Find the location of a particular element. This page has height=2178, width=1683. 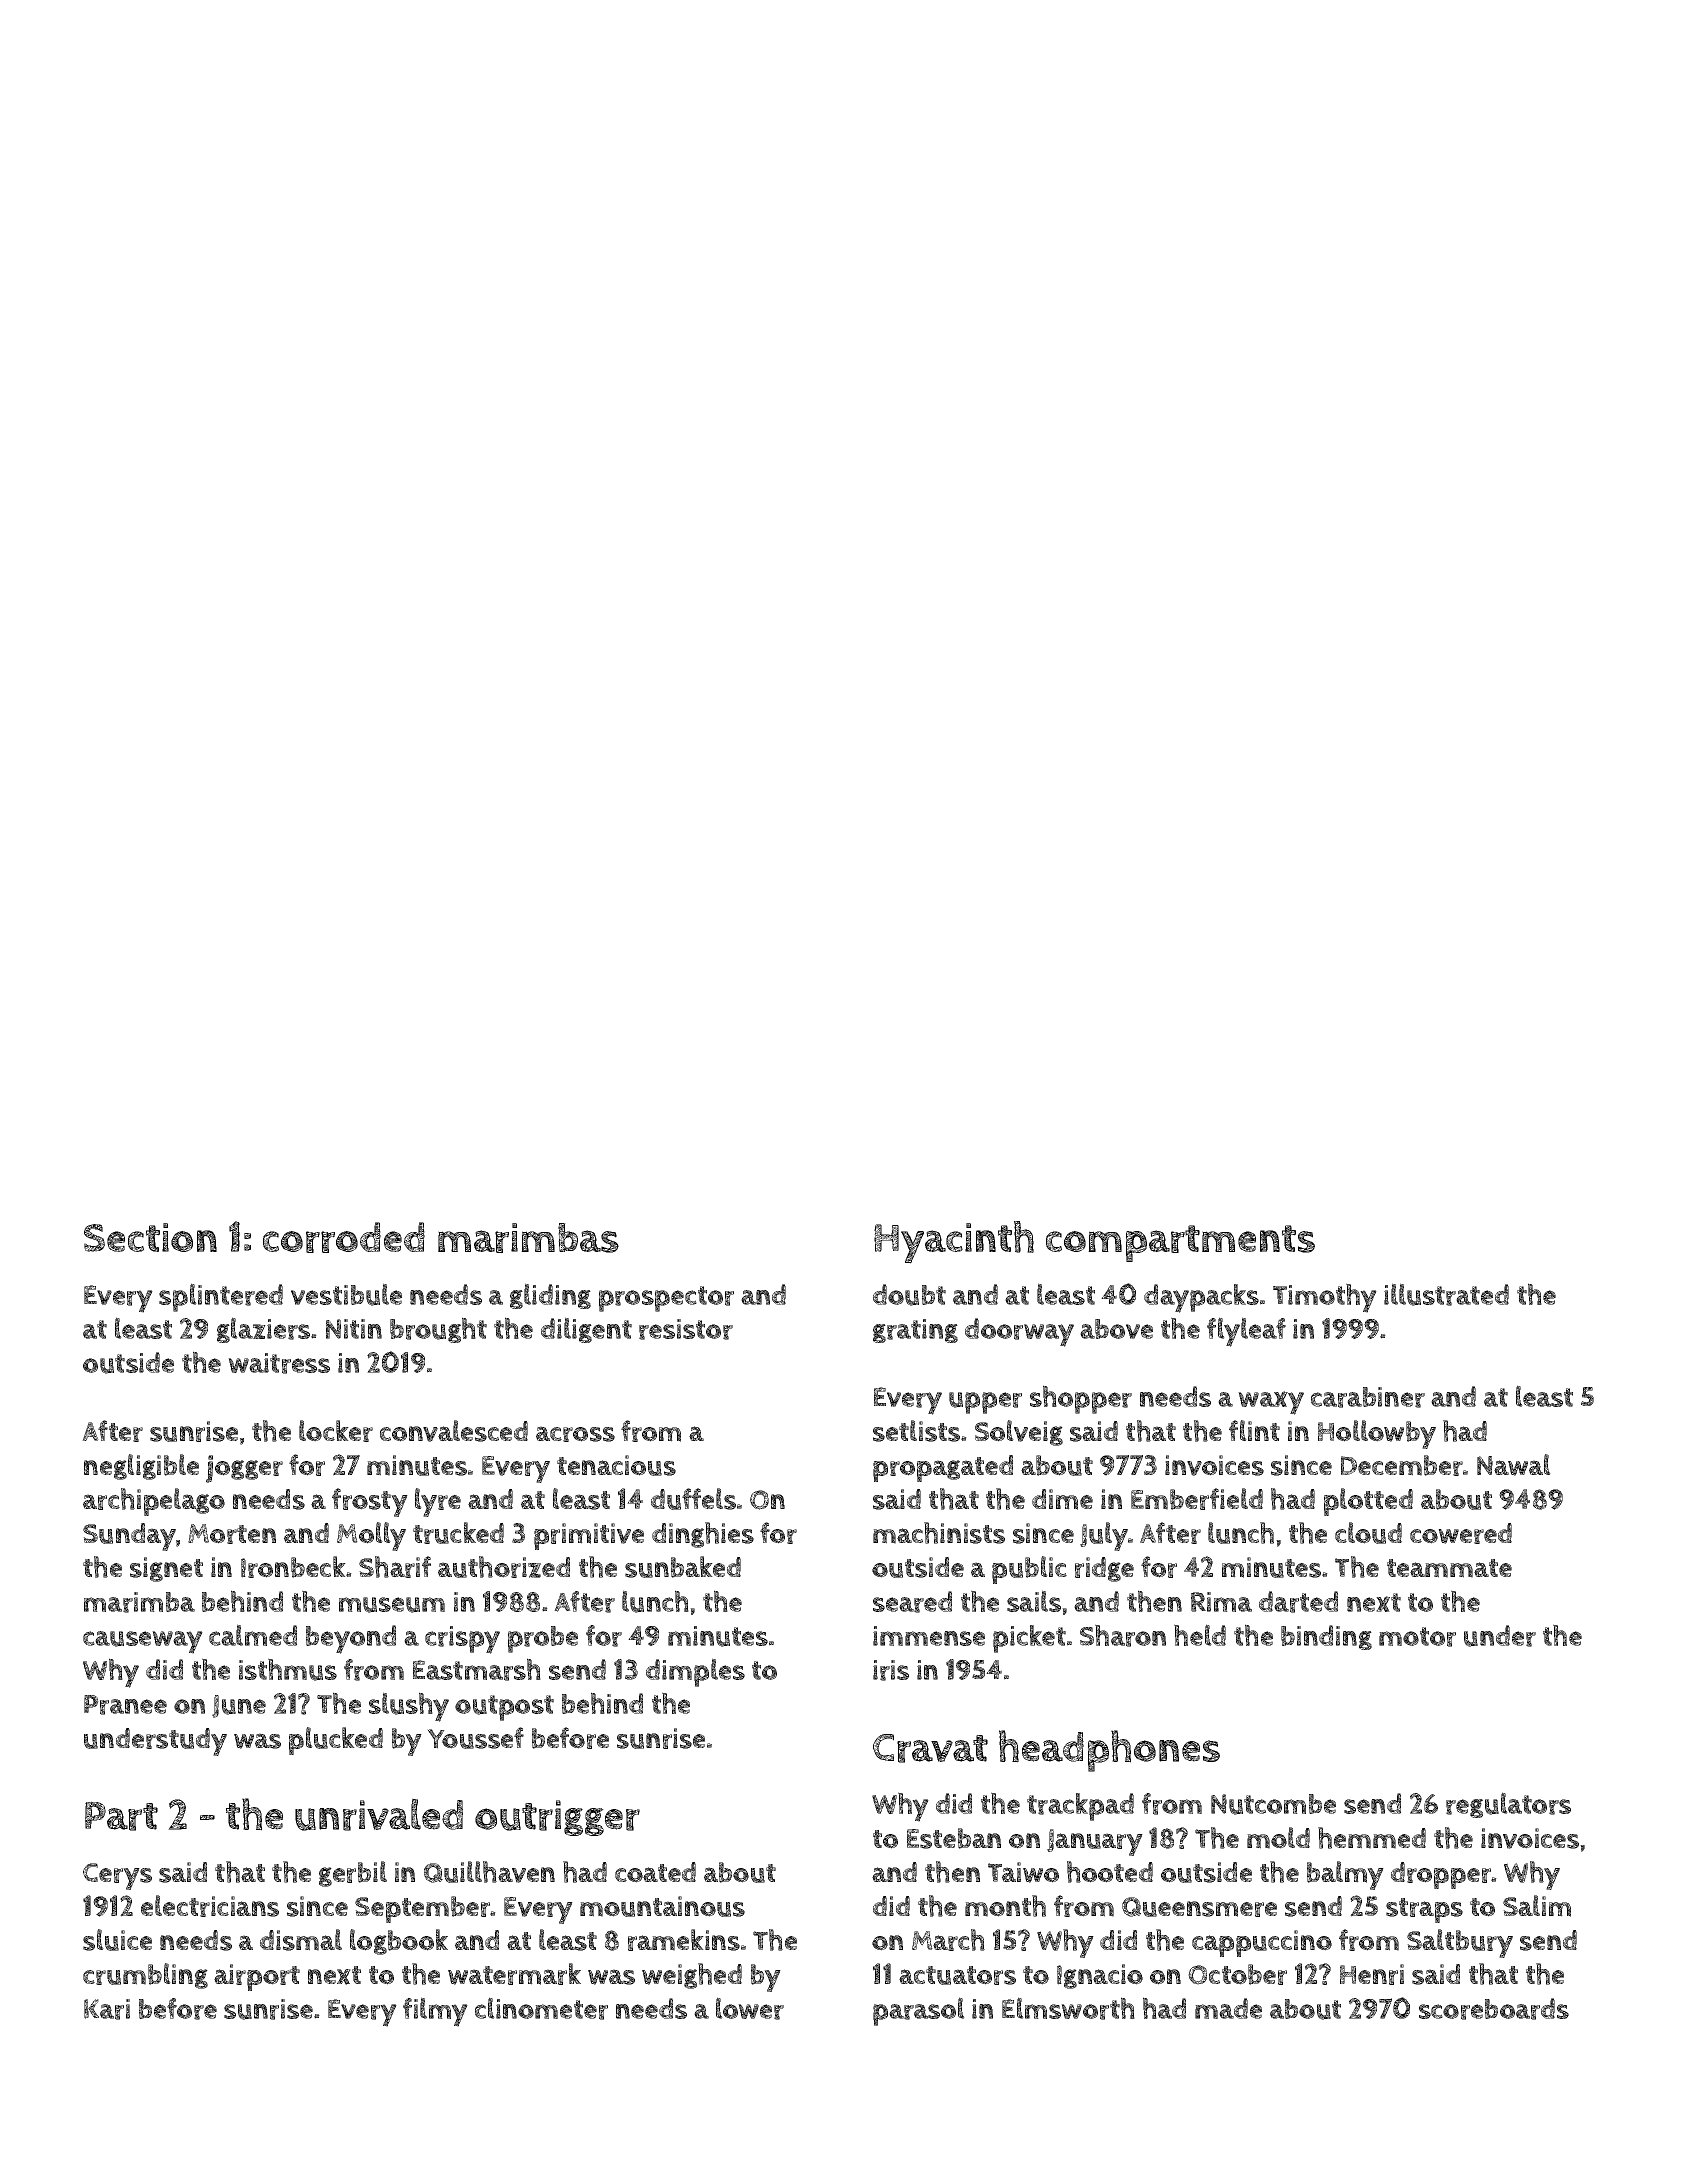

Hyacinth is located at coordinates (954, 1242).
